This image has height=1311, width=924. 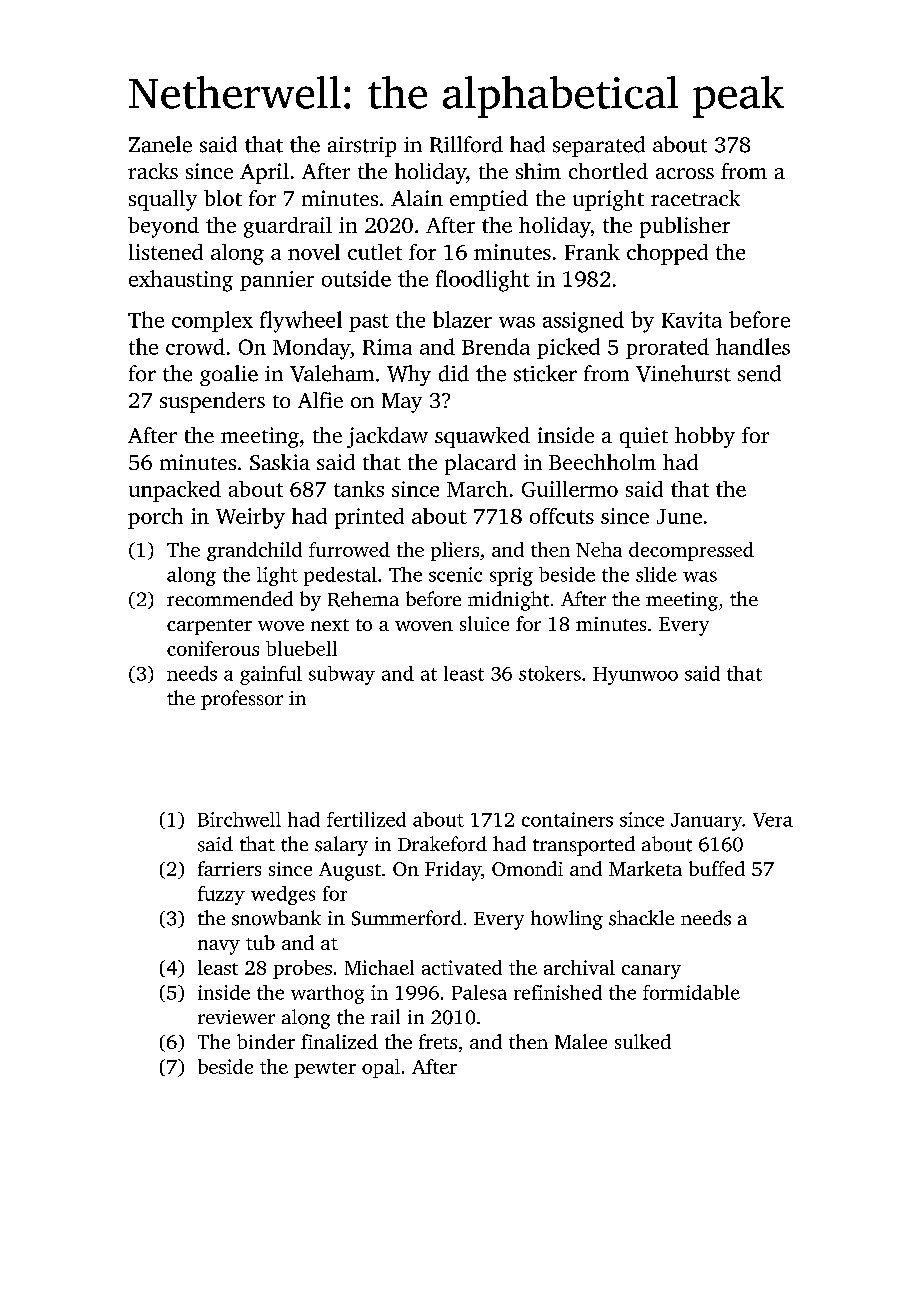 What do you see at coordinates (527, 868) in the image?
I see `Omondi` at bounding box center [527, 868].
